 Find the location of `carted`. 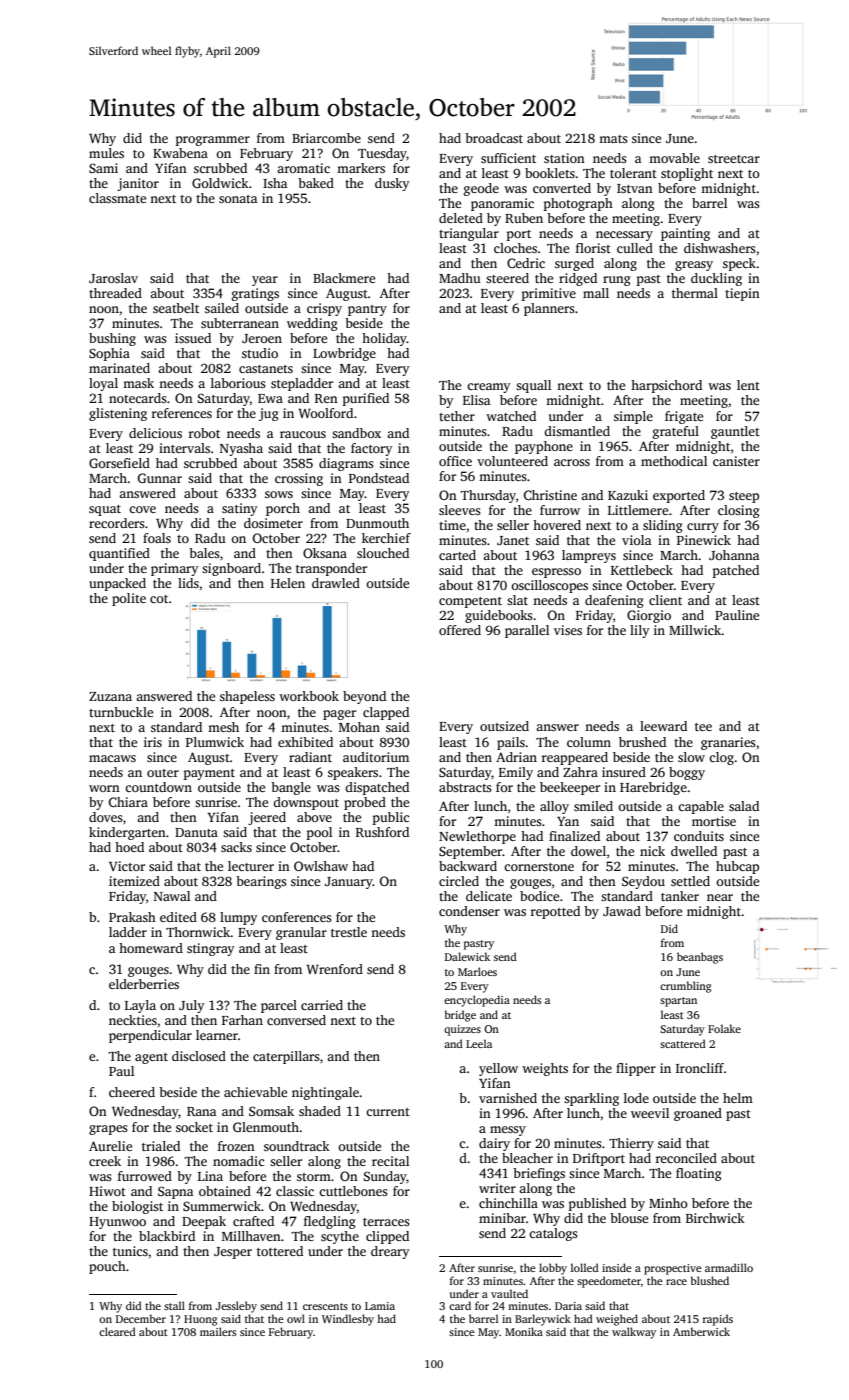

carted is located at coordinates (457, 555).
